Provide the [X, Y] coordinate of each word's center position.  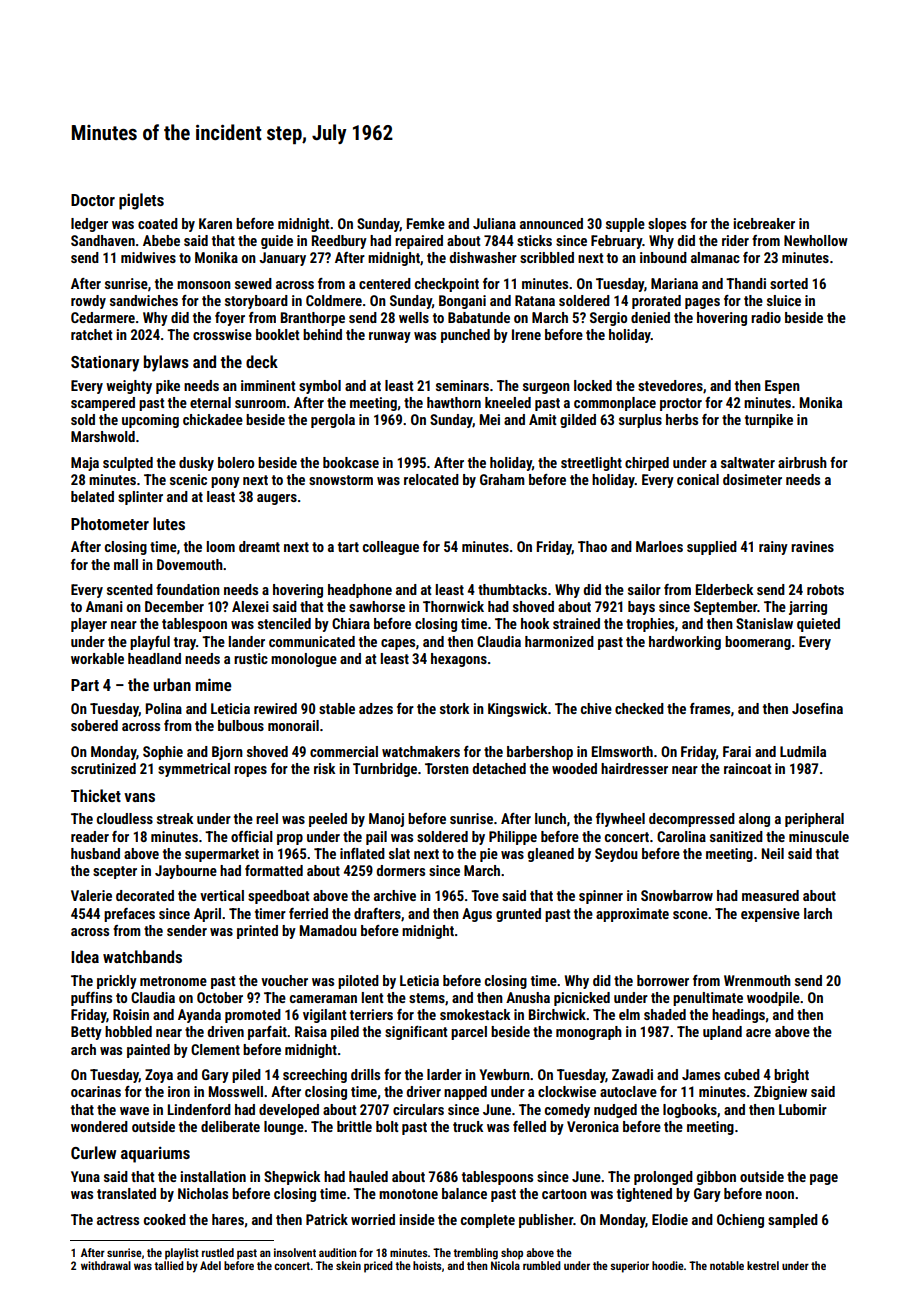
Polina [164, 708]
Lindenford [199, 1109]
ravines [812, 546]
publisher [546, 1221]
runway [390, 337]
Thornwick [453, 606]
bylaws [166, 363]
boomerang [758, 643]
